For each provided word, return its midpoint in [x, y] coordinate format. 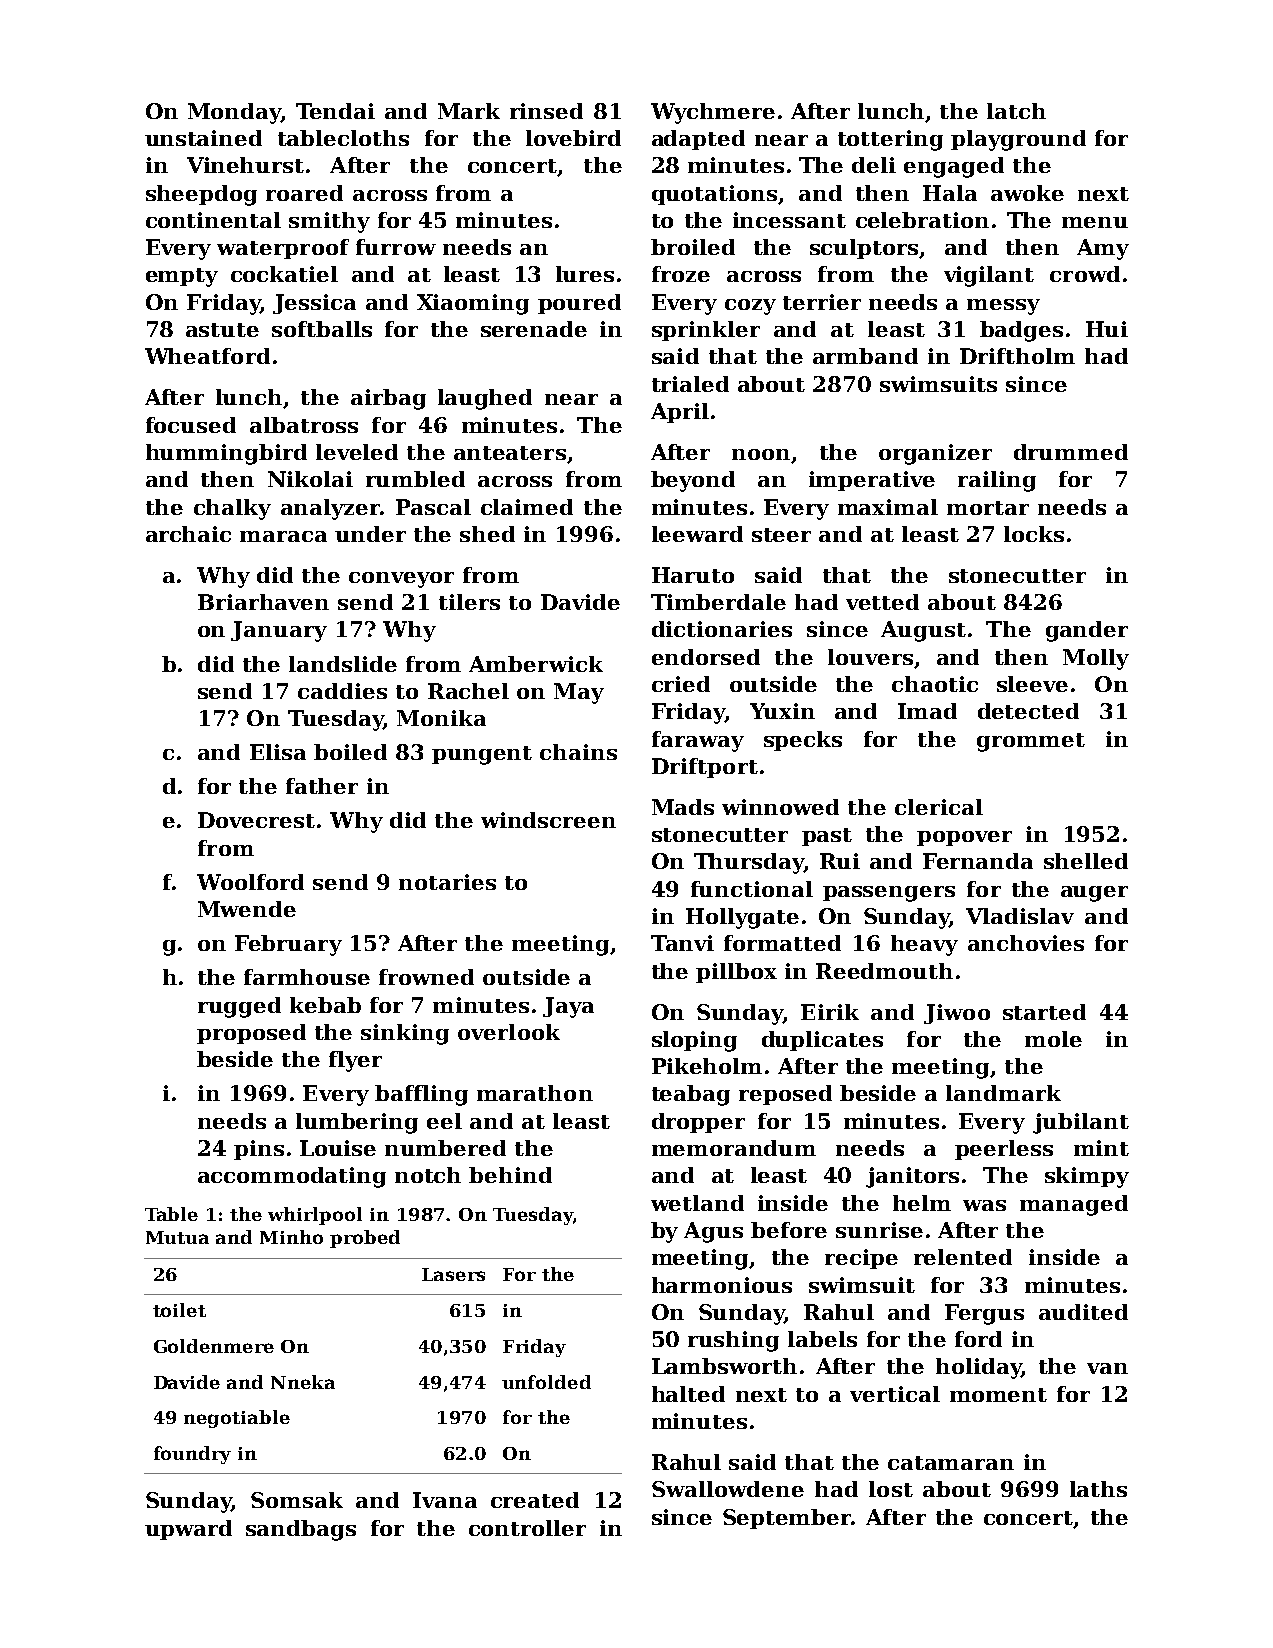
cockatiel [284, 274]
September [787, 1519]
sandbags [301, 1530]
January [279, 631]
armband [865, 356]
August [923, 631]
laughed [485, 399]
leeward [697, 534]
